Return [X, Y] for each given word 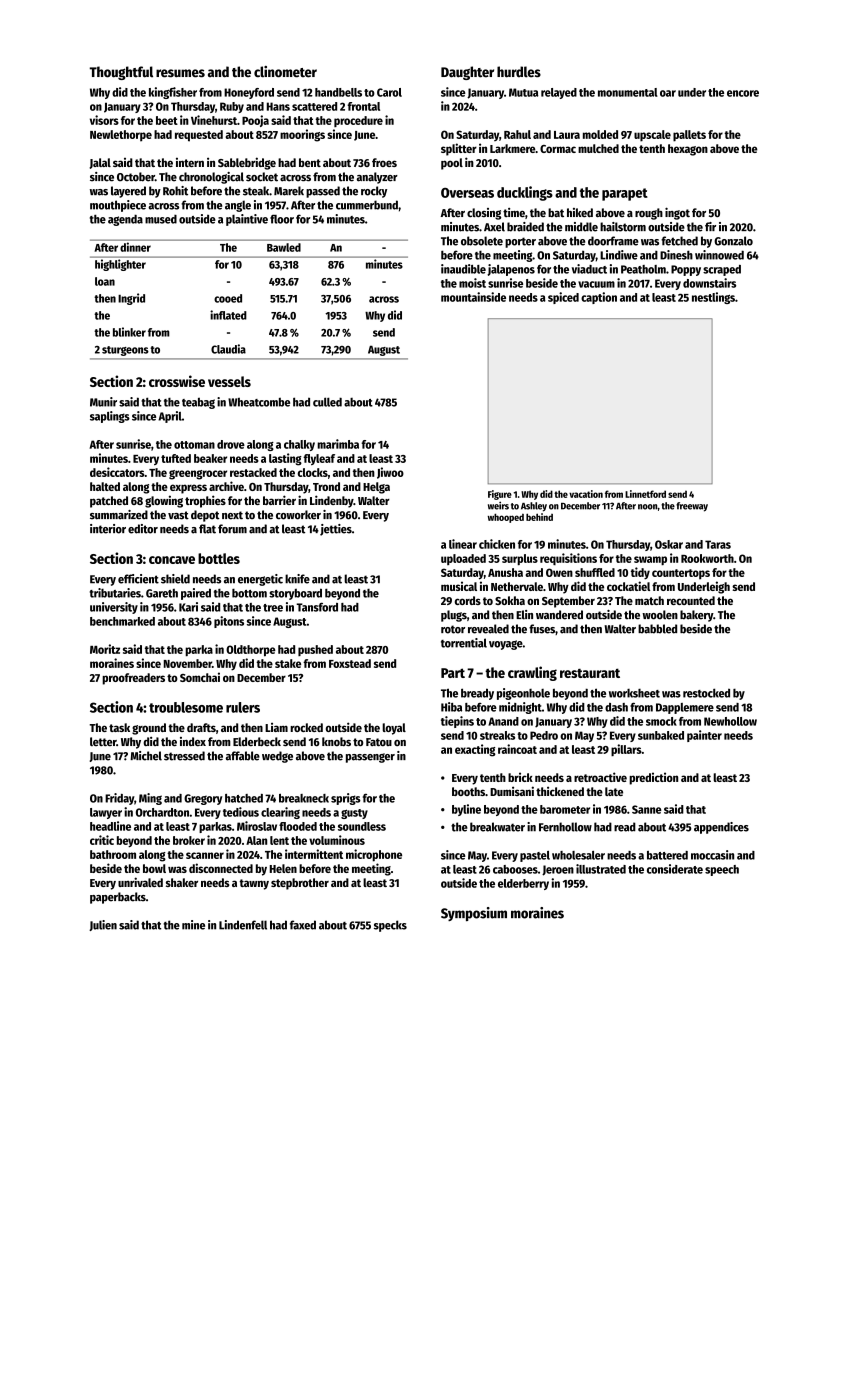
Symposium [474, 914]
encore [743, 93]
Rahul [517, 134]
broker [189, 840]
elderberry [523, 884]
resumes [180, 73]
